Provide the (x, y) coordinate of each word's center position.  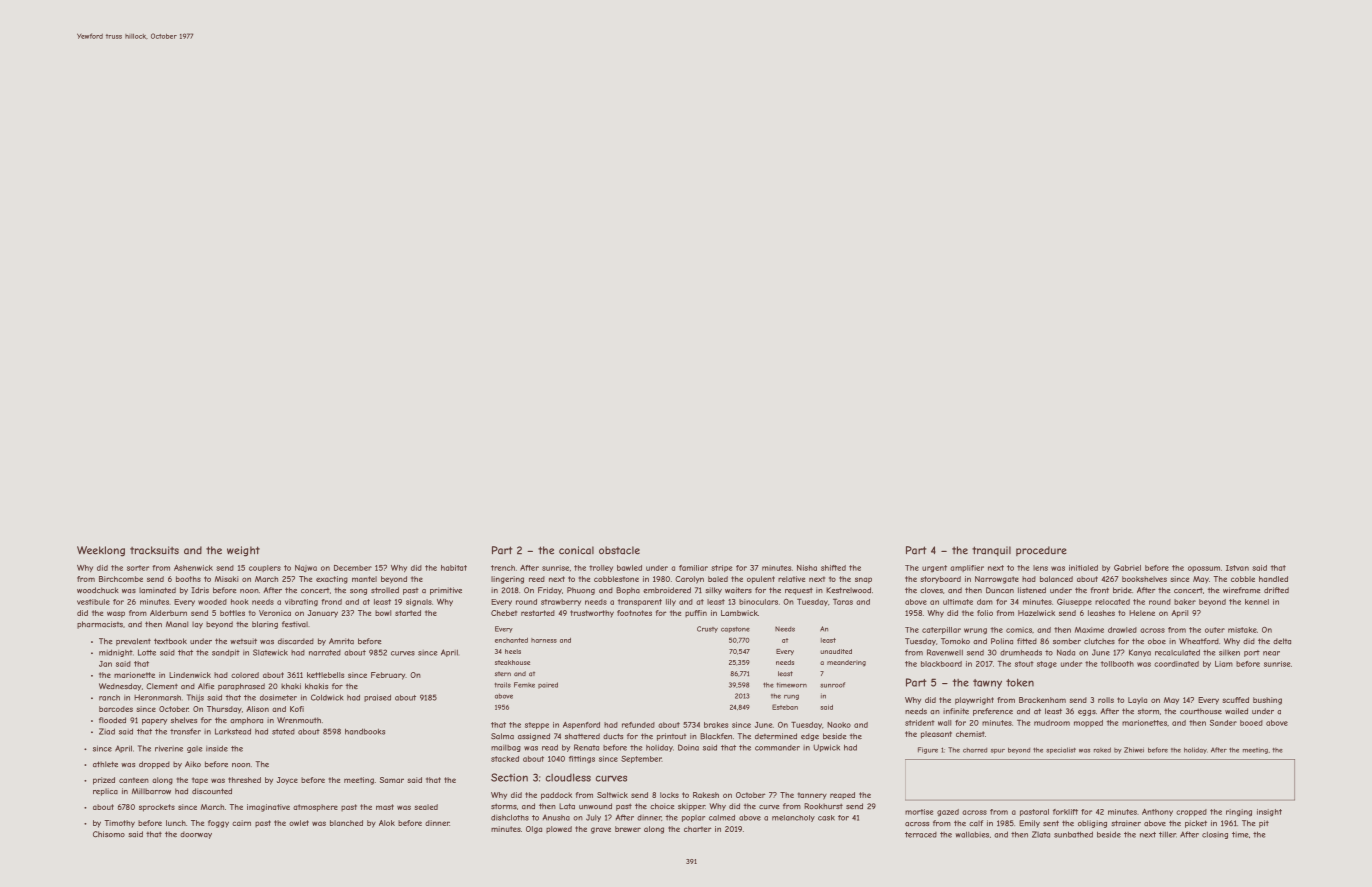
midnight (116, 653)
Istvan (1237, 568)
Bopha (628, 591)
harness (544, 640)
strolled (385, 590)
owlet (299, 823)
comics (1019, 630)
